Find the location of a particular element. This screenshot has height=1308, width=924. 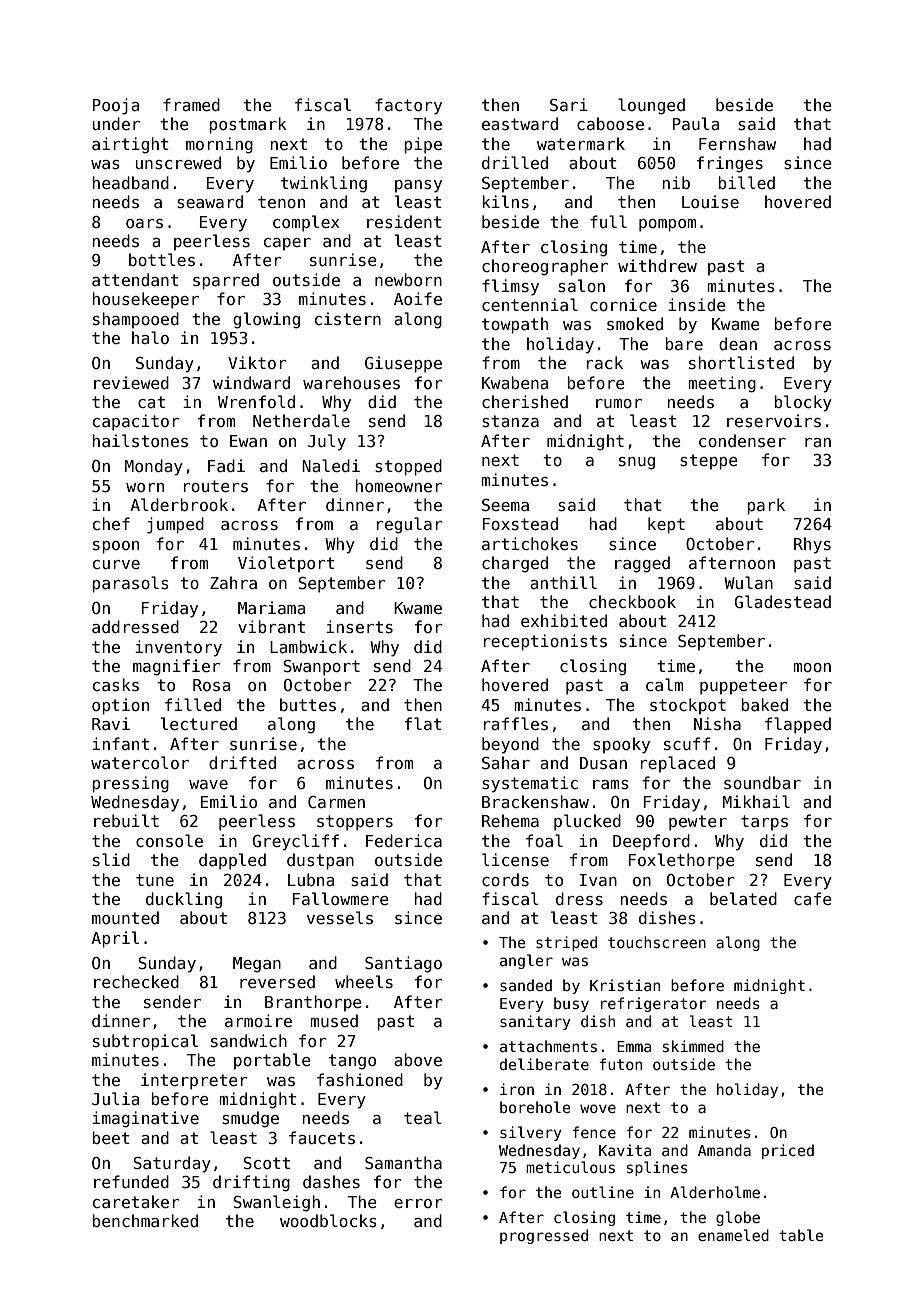

Giuseppe is located at coordinates (403, 364).
